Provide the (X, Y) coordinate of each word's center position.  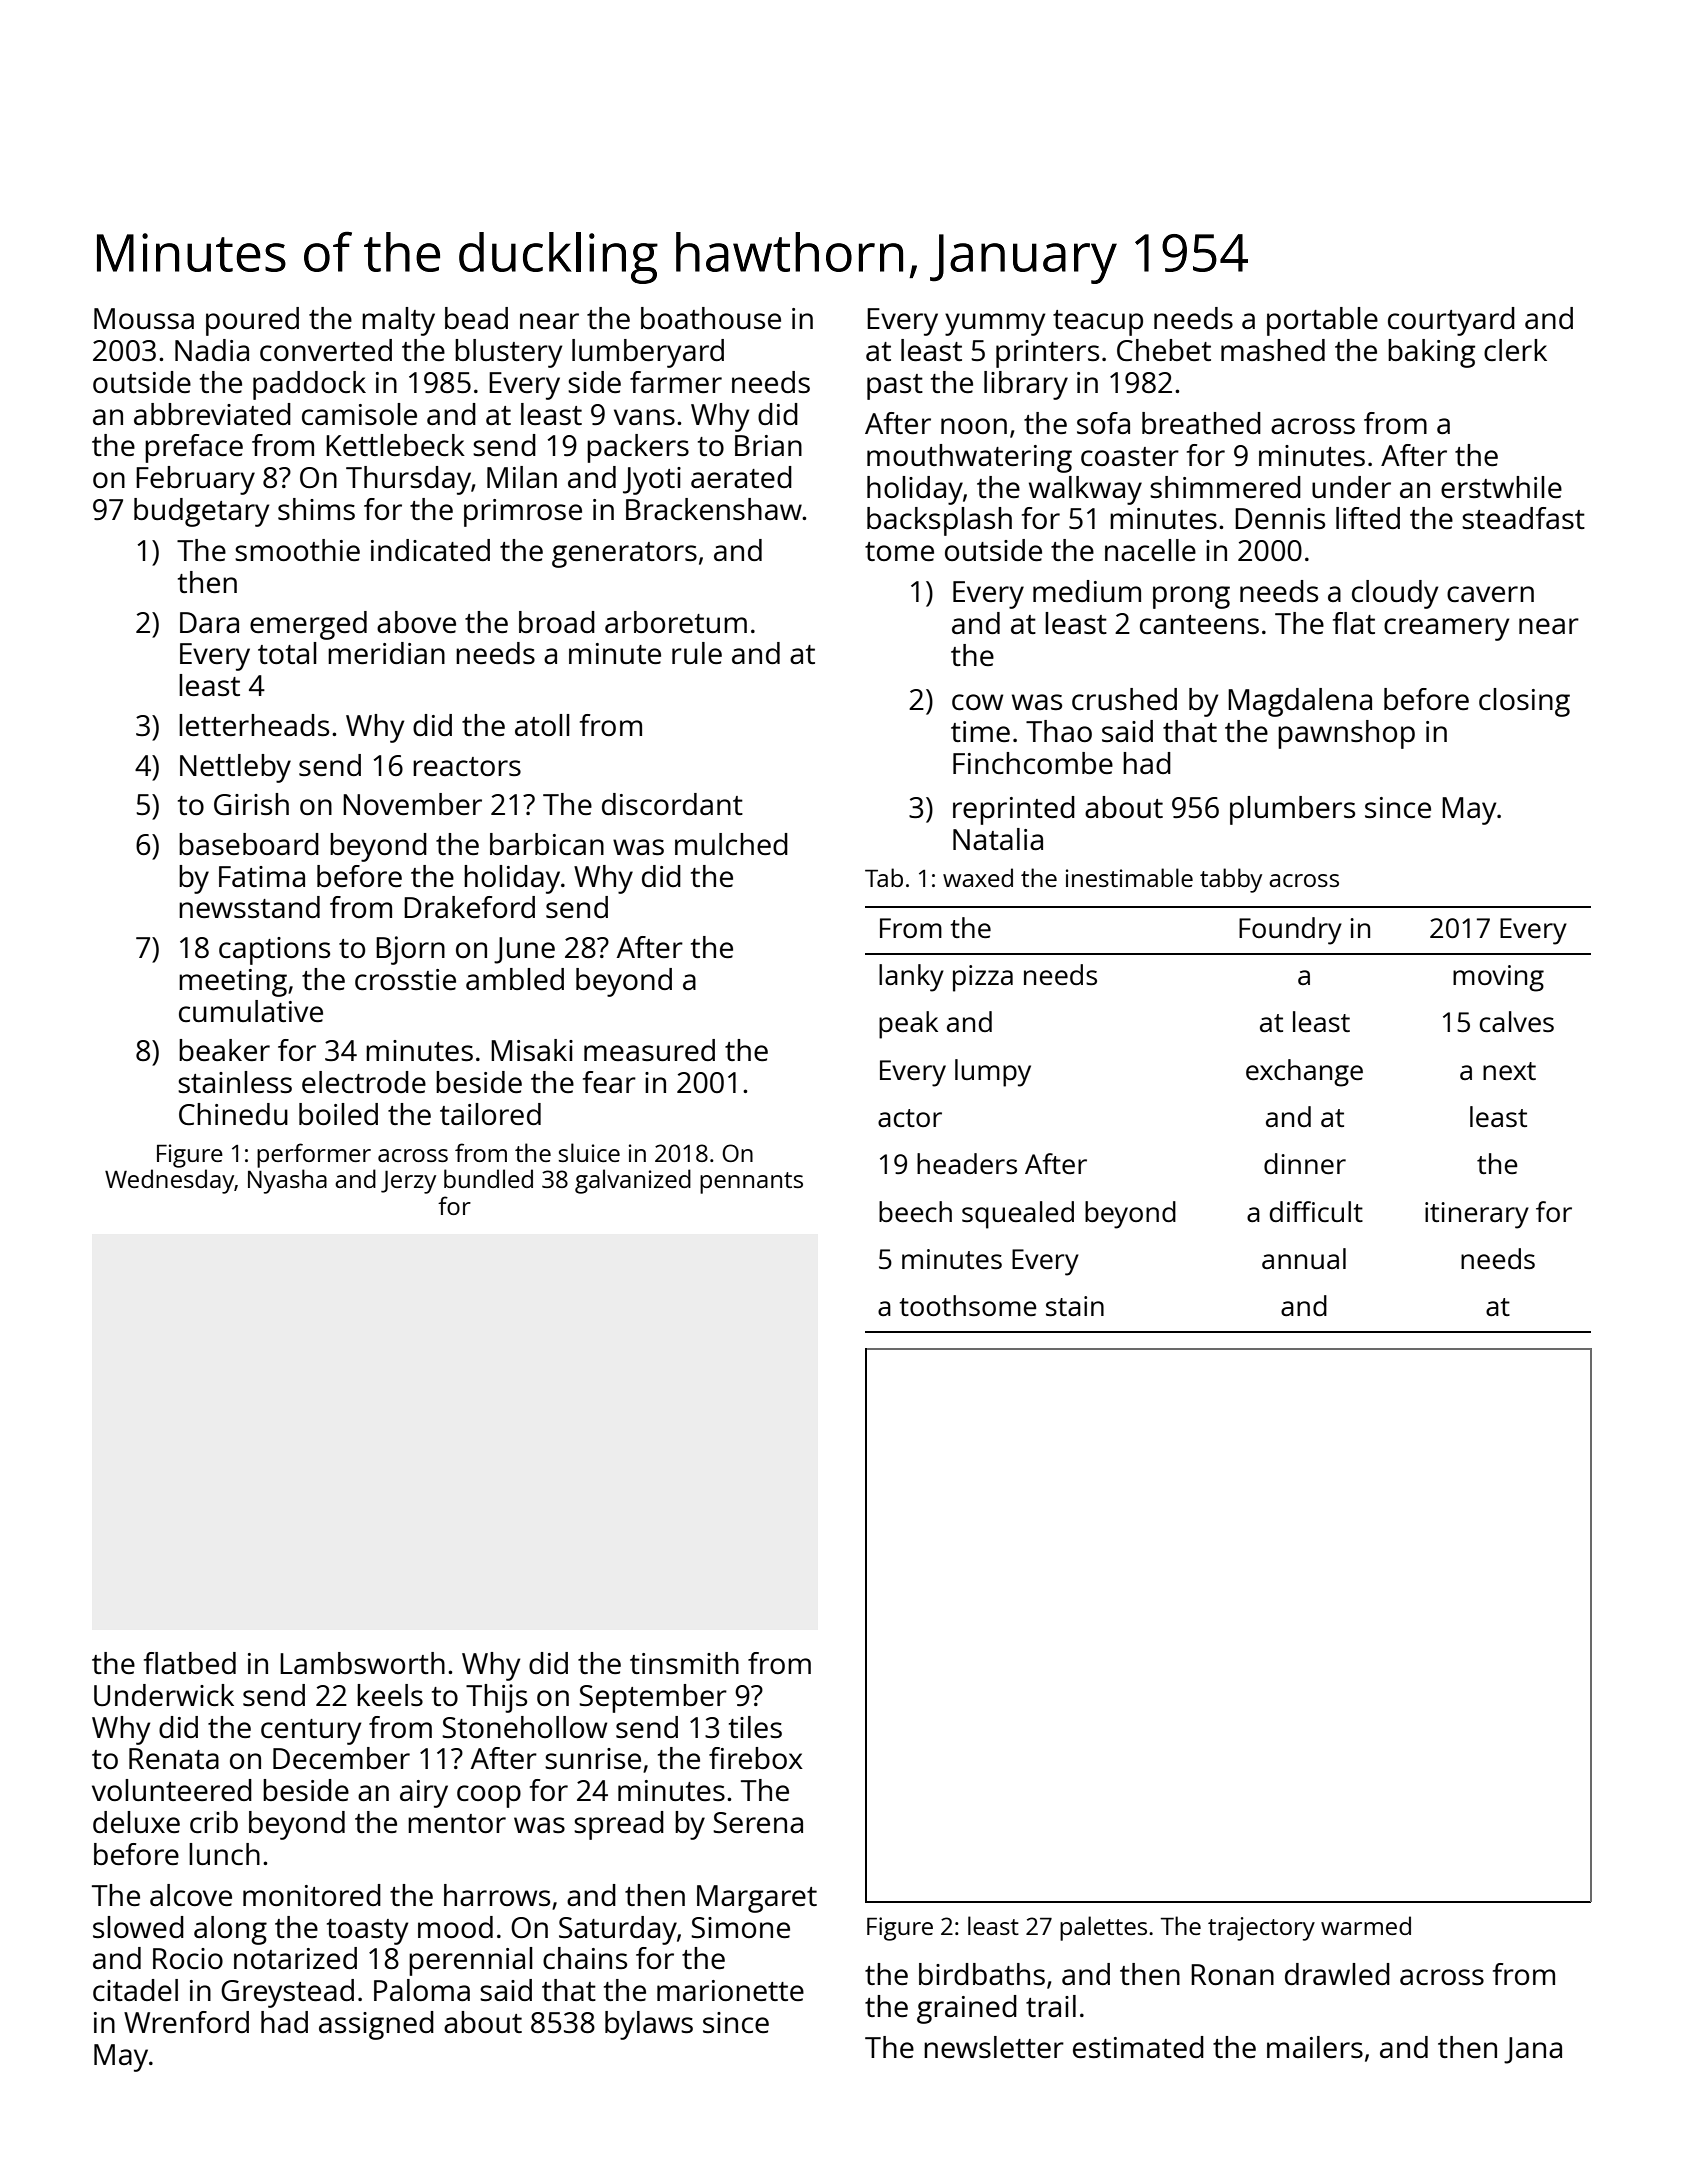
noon (974, 426)
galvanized (633, 1181)
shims (316, 509)
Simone (740, 1927)
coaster (1130, 456)
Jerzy (408, 1182)
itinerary (1477, 1215)
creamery (1446, 629)
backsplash (939, 521)
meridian (386, 653)
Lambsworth (362, 1663)
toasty (367, 1932)
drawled (1337, 1974)
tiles (755, 1727)
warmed (1366, 1925)
